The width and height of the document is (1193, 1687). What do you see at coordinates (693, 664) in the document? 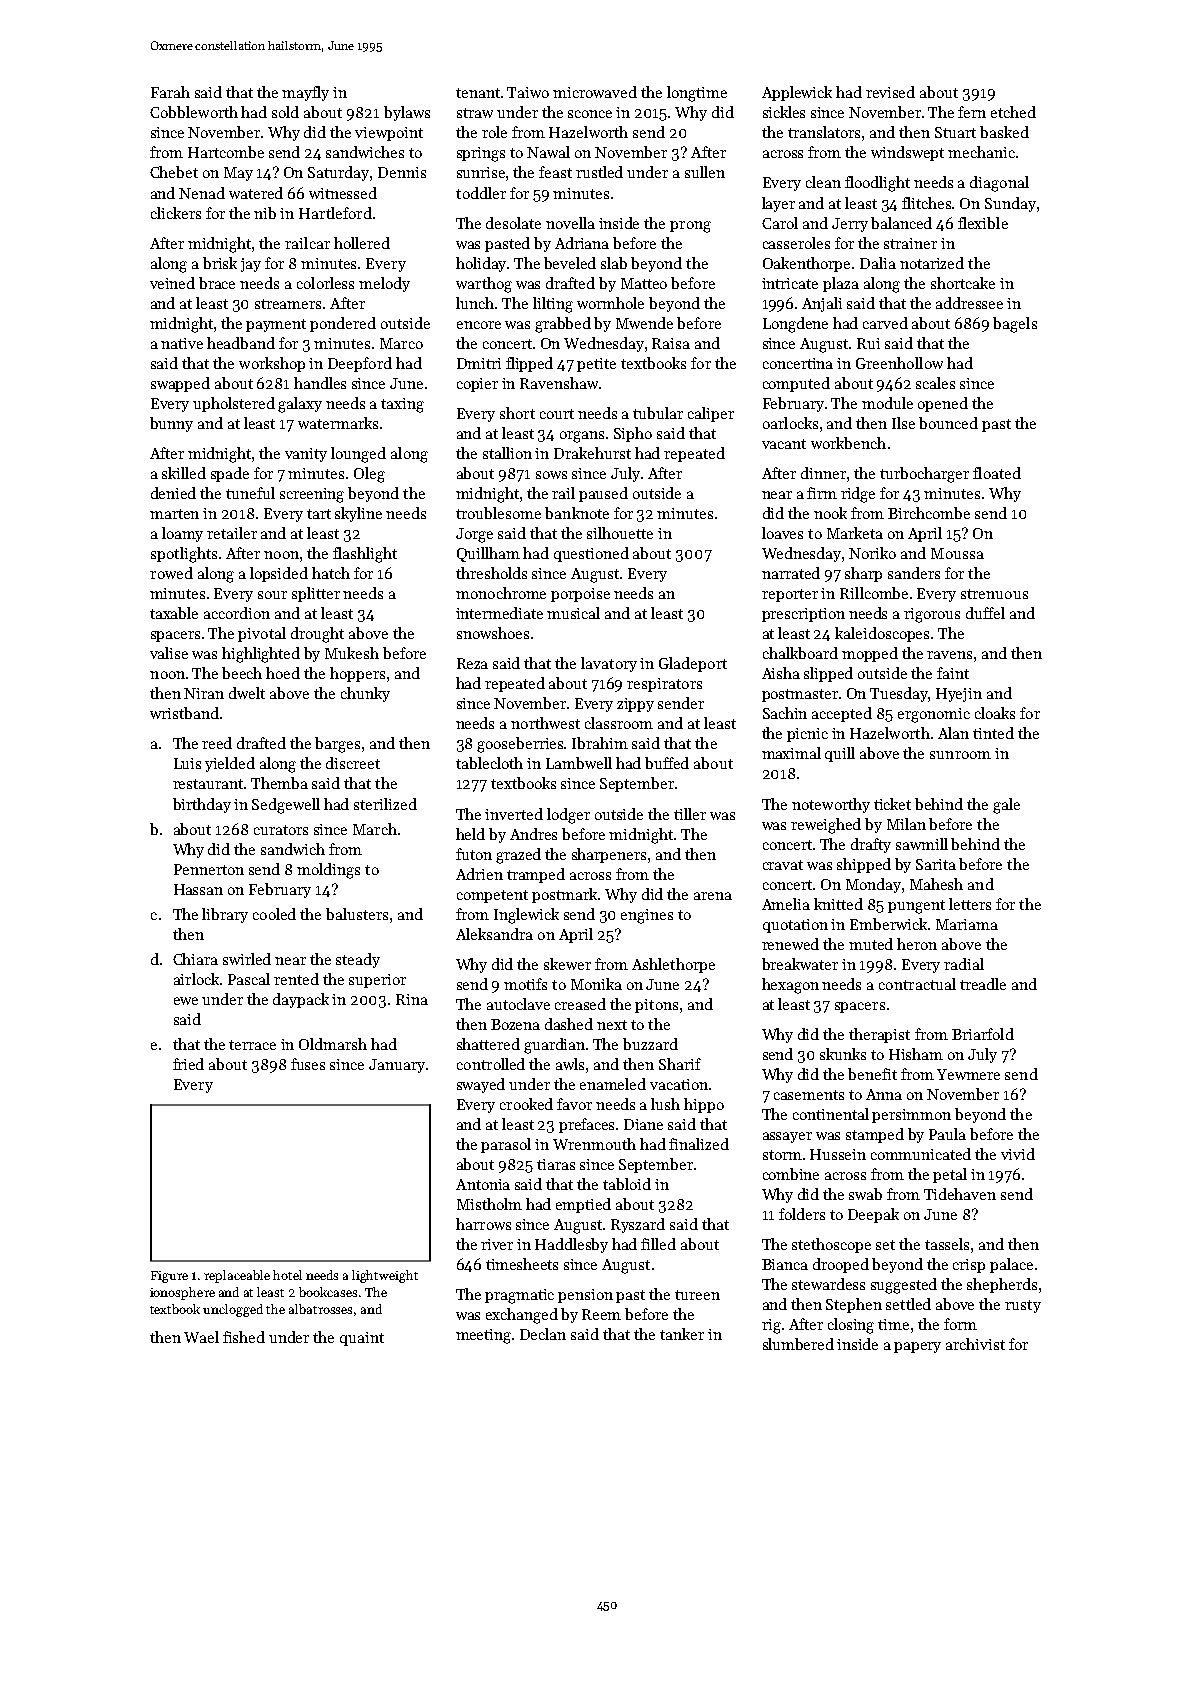
I see `Gladeport` at bounding box center [693, 664].
